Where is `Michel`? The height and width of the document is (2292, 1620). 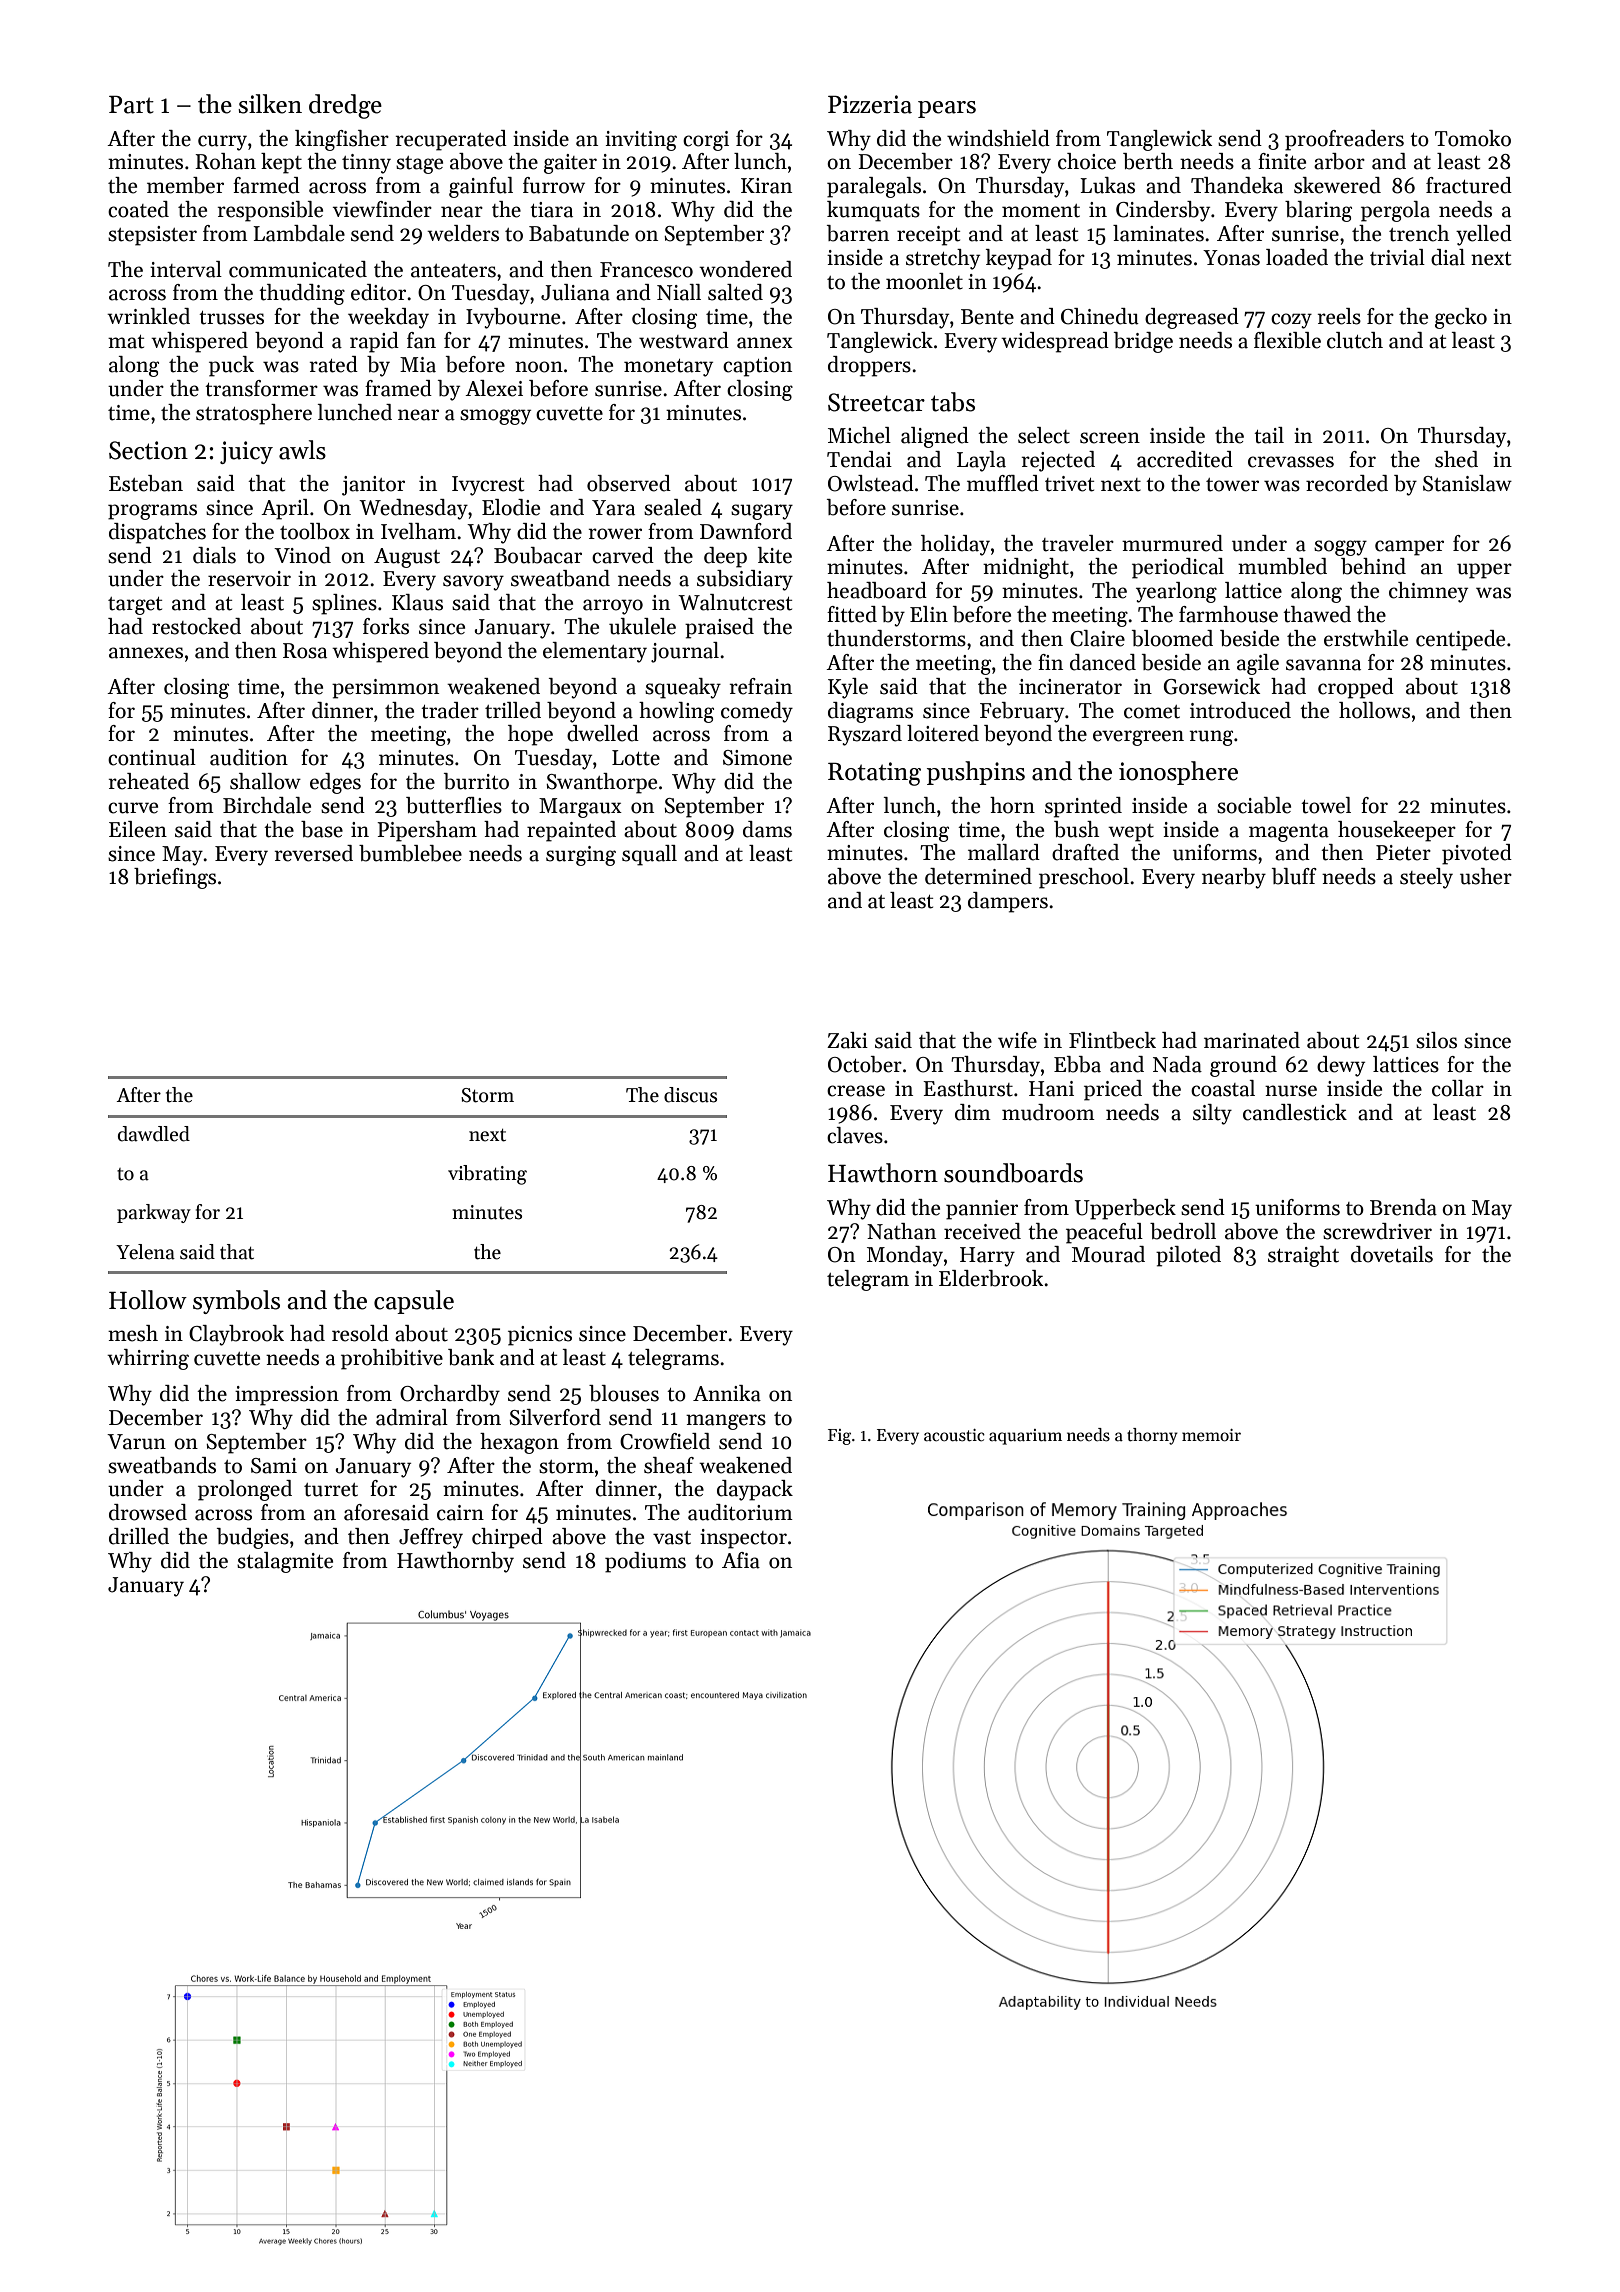 Michel is located at coordinates (859, 435).
